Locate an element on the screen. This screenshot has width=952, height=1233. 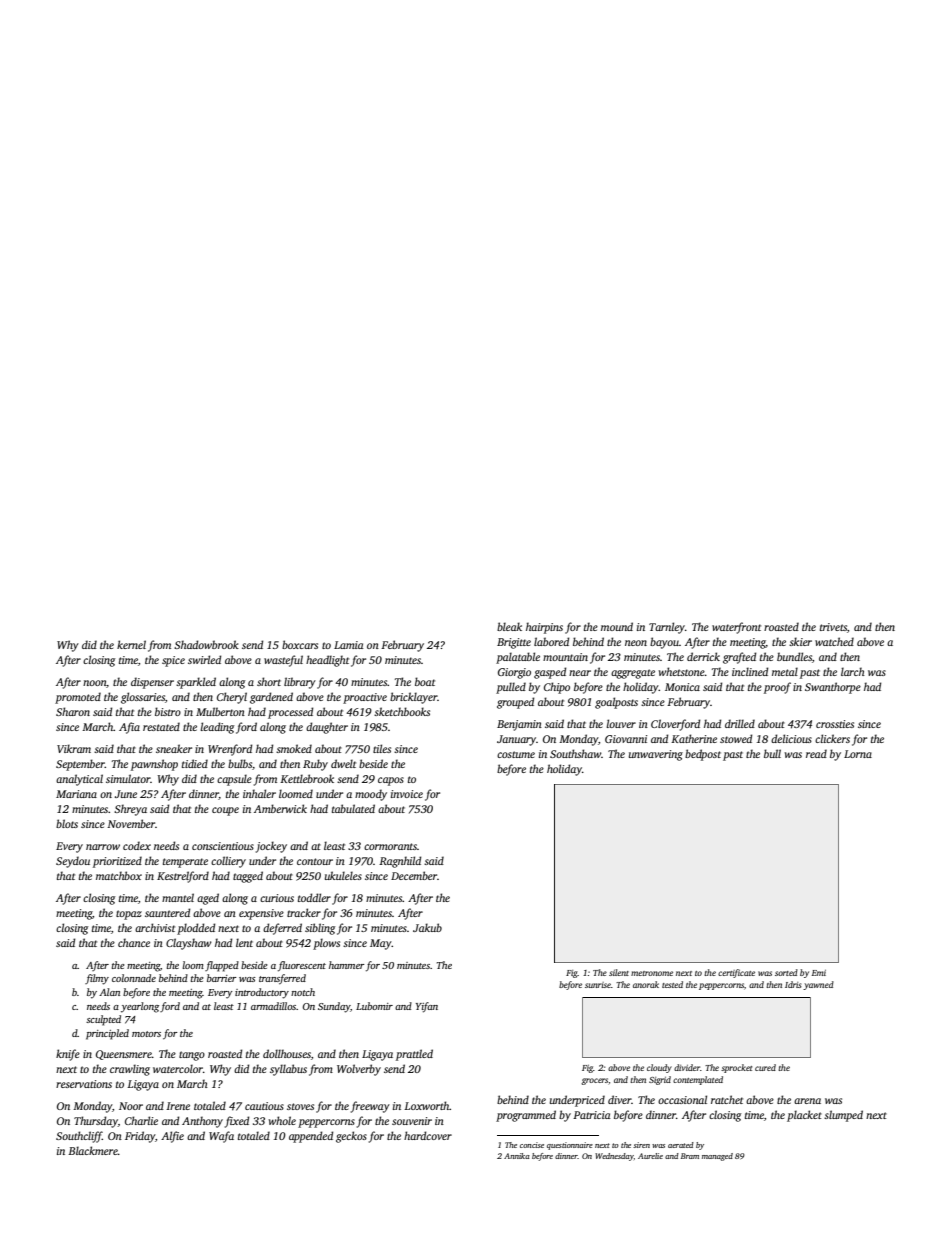
colonnade is located at coordinates (134, 978).
